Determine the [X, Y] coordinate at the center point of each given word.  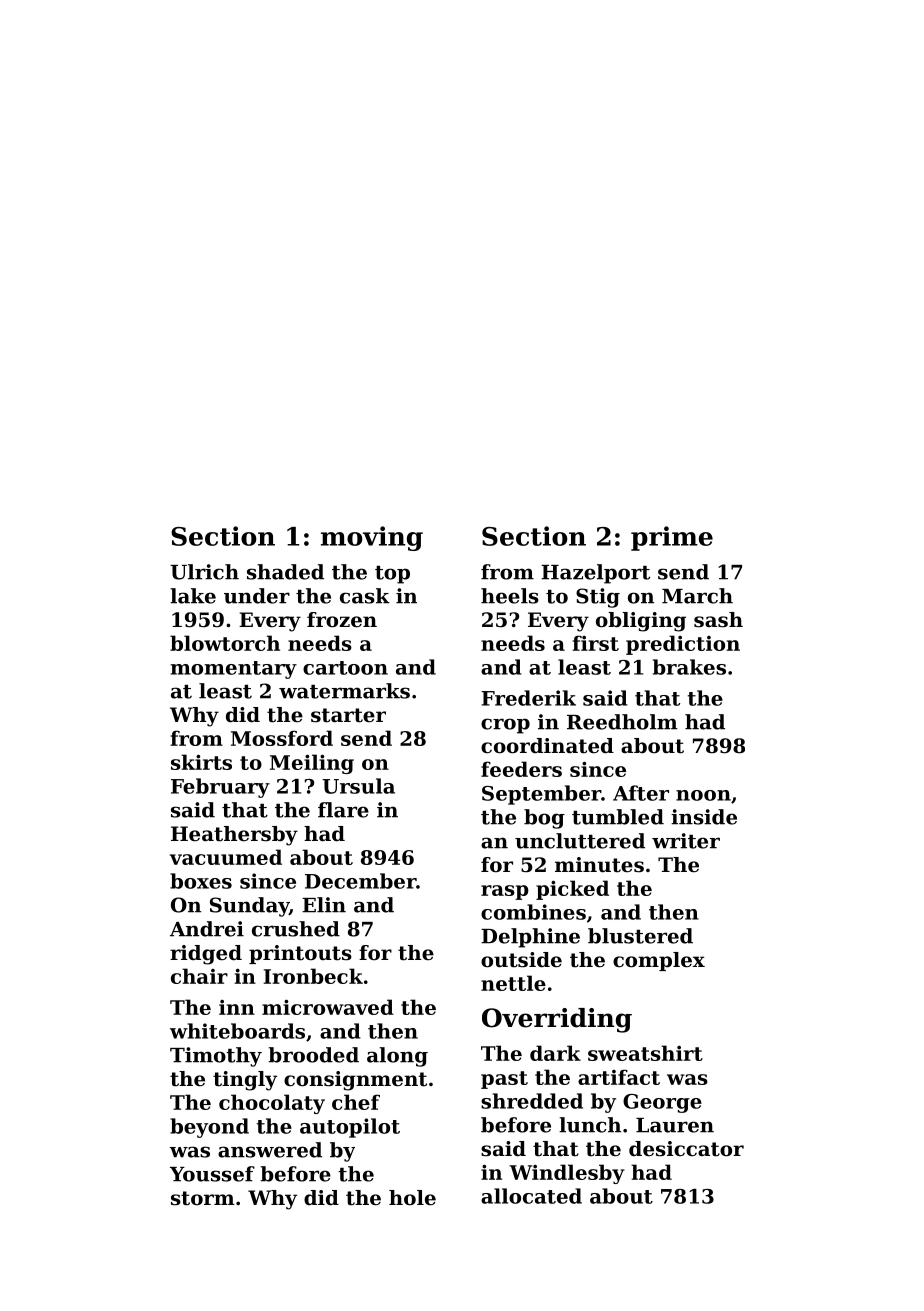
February [220, 788]
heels [510, 596]
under [257, 596]
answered [270, 1150]
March [697, 596]
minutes [599, 865]
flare [343, 810]
